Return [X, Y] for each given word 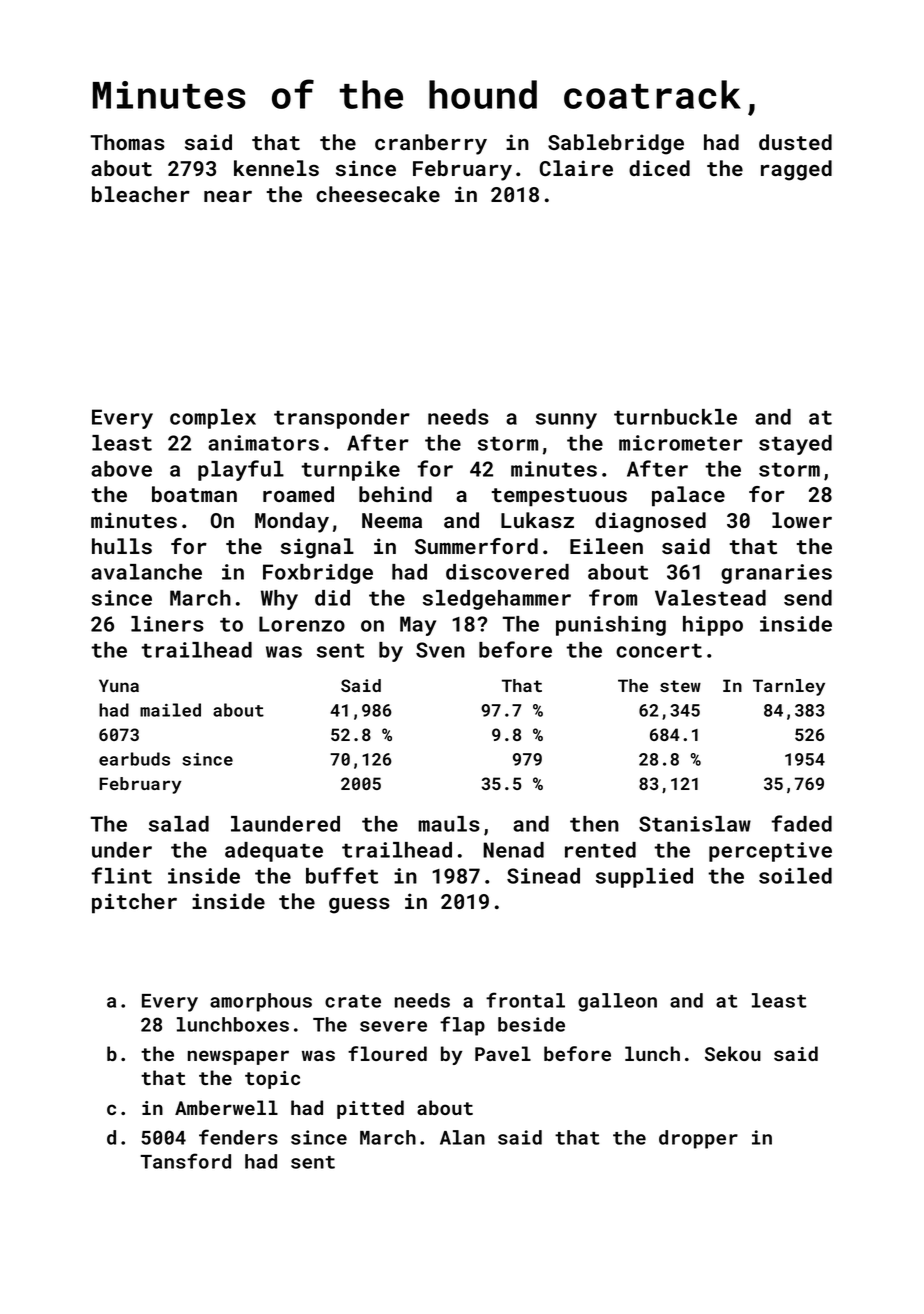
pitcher [134, 903]
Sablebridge [616, 144]
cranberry [431, 144]
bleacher [141, 194]
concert [659, 650]
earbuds [134, 759]
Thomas [127, 142]
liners [167, 624]
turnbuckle [675, 417]
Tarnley [789, 687]
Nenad [513, 850]
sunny [566, 421]
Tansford [185, 1161]
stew [680, 686]
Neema [392, 520]
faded [801, 823]
